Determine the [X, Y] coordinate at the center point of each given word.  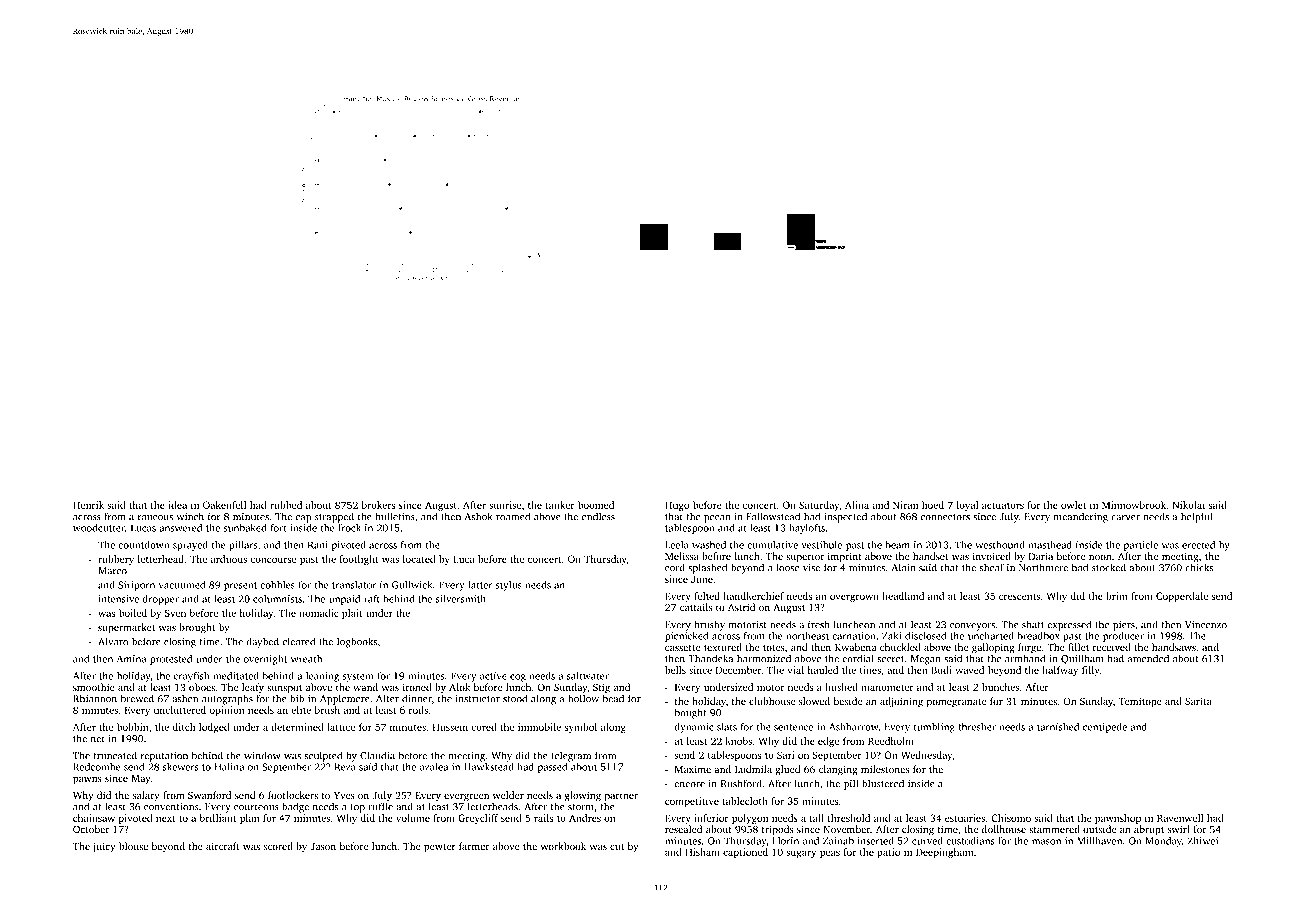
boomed [596, 505]
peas [830, 854]
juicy [103, 847]
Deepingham [944, 853]
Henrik [88, 505]
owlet [1073, 505]
